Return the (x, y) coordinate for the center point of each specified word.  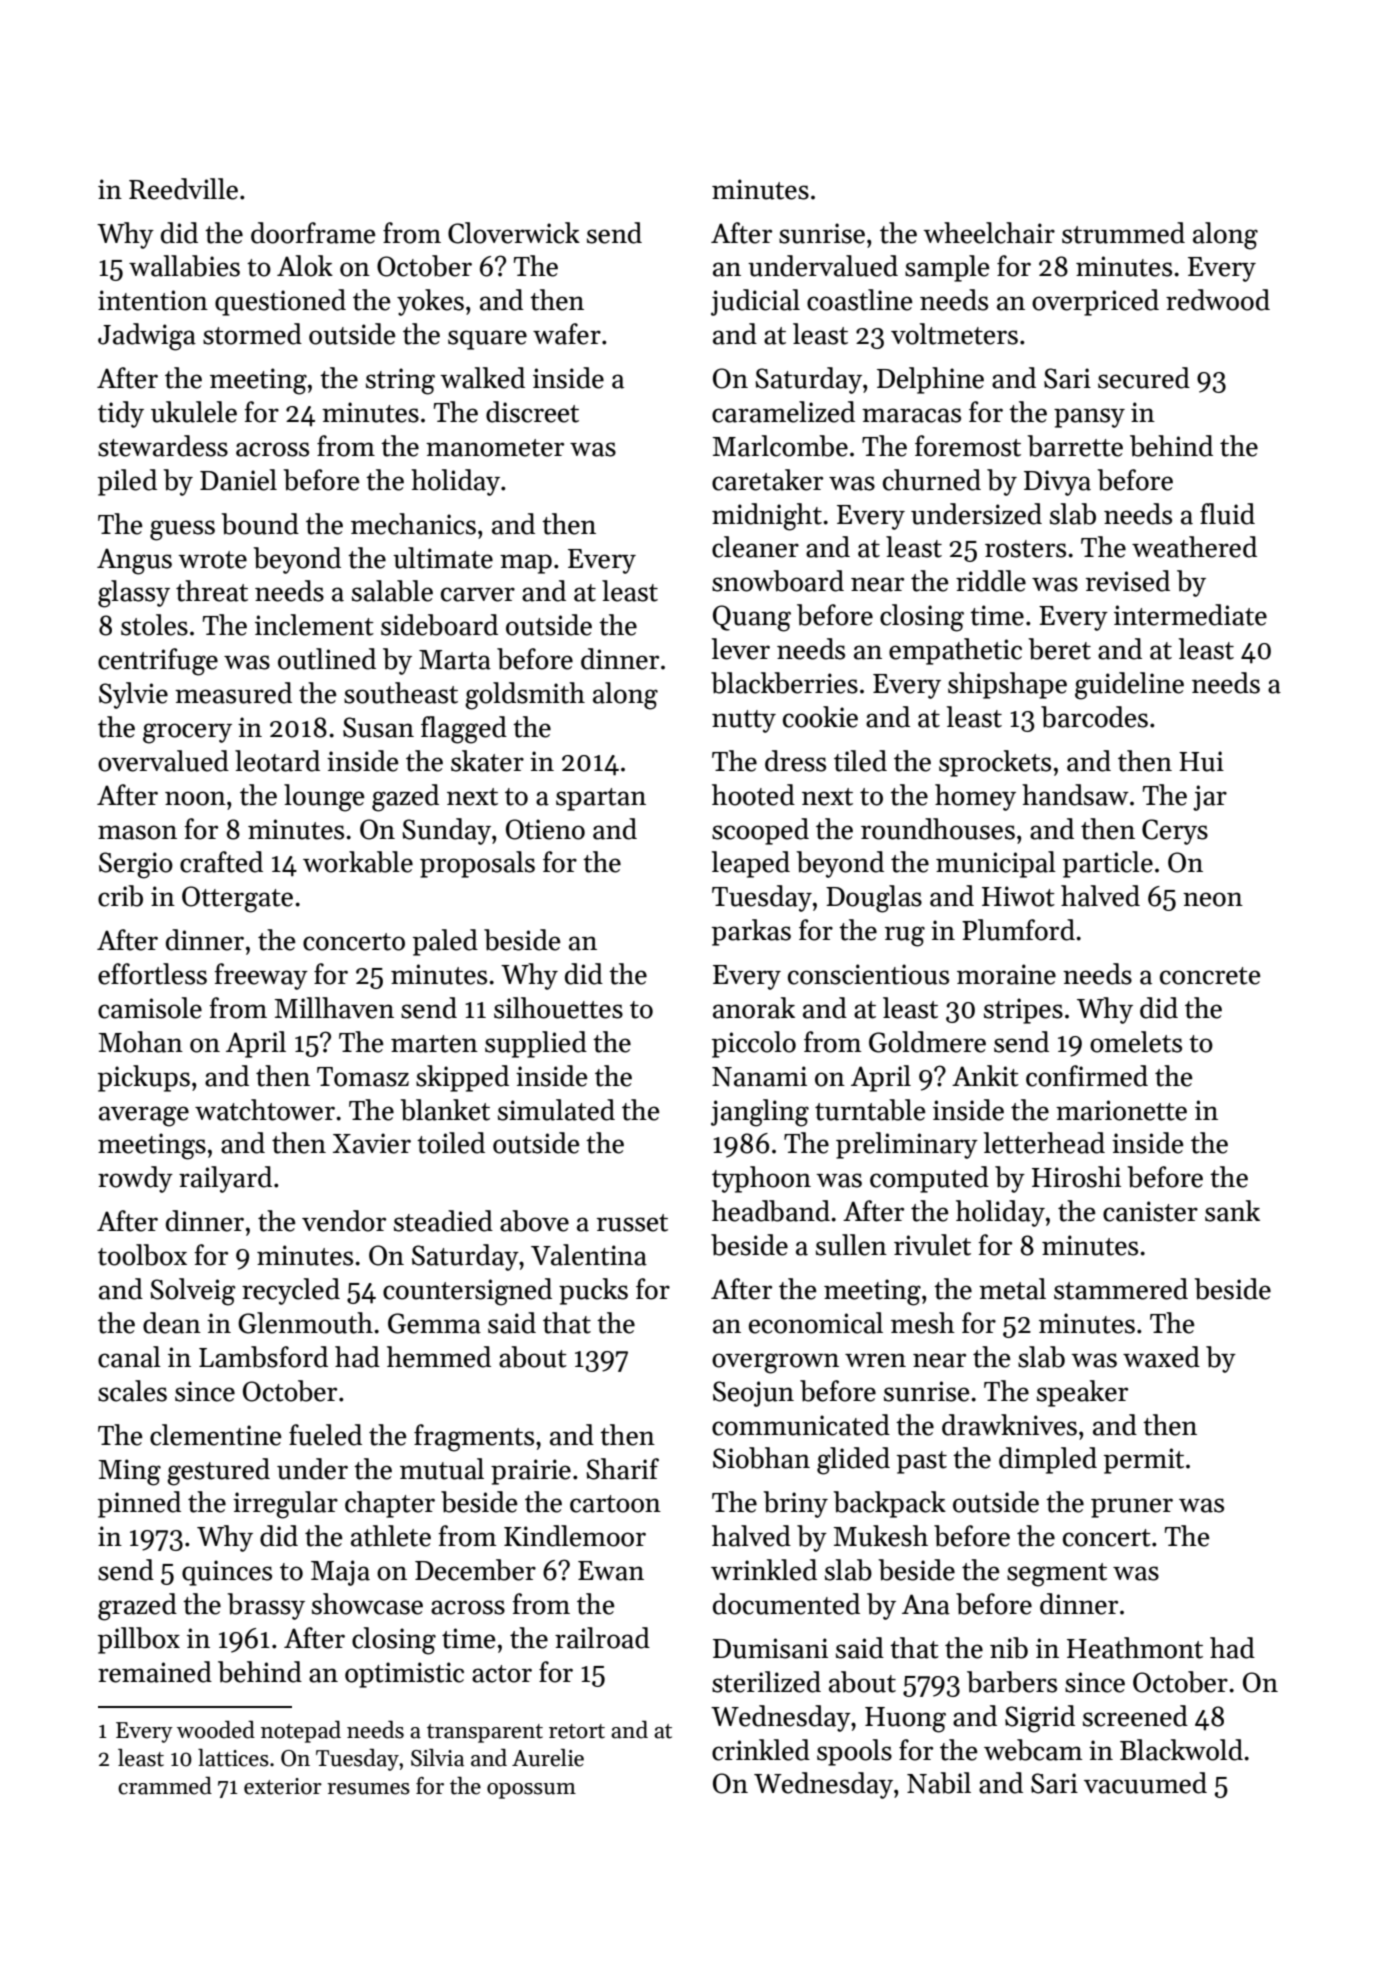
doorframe (313, 233)
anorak (754, 1008)
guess (182, 530)
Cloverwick (514, 233)
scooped (760, 831)
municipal (996, 864)
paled (445, 942)
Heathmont (1135, 1648)
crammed (165, 1786)
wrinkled (764, 1570)
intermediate (1190, 615)
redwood (1218, 300)
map (526, 564)
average (144, 1116)
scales (132, 1391)
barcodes (1094, 717)
